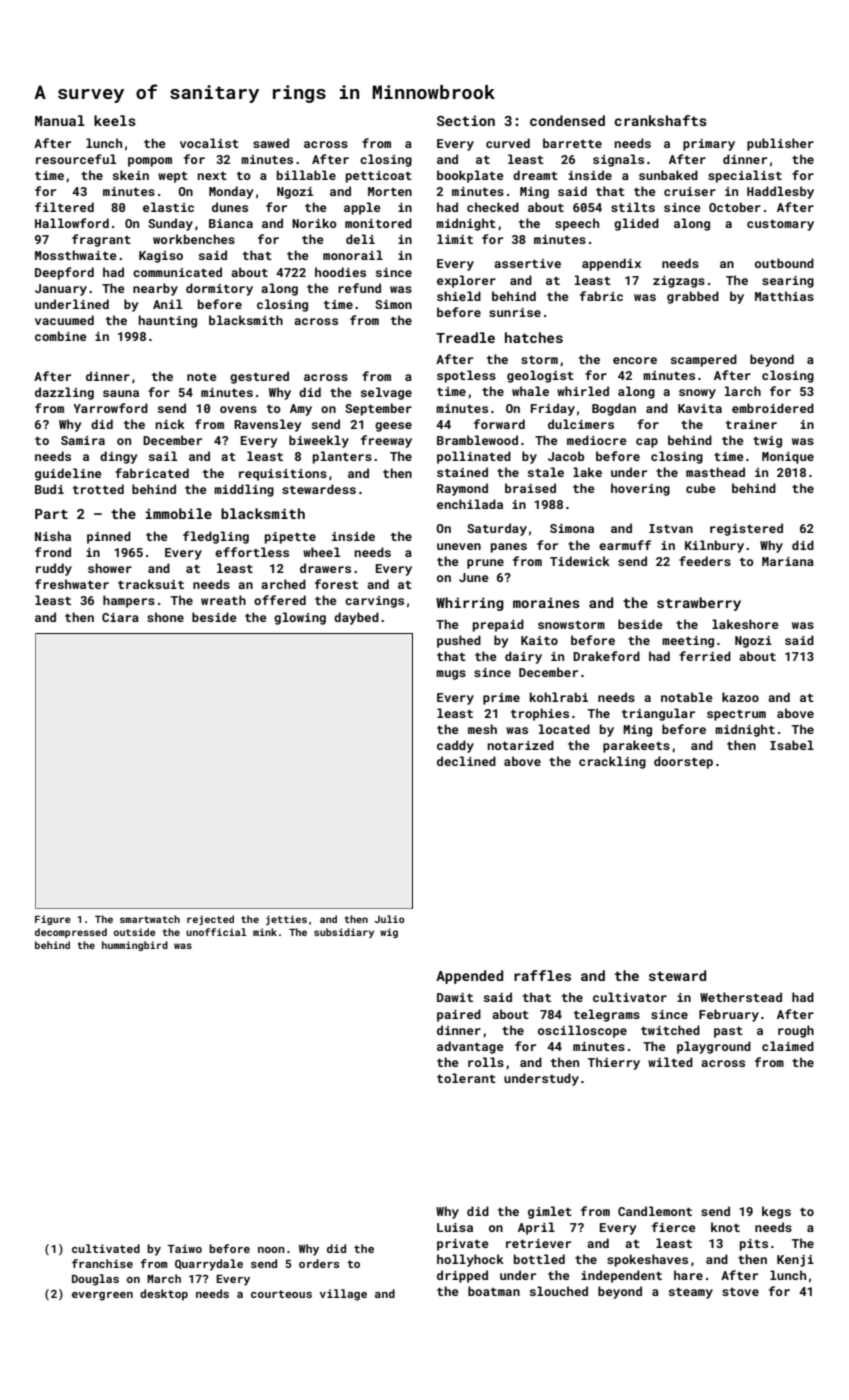  I want to click on masthead, so click(715, 472).
